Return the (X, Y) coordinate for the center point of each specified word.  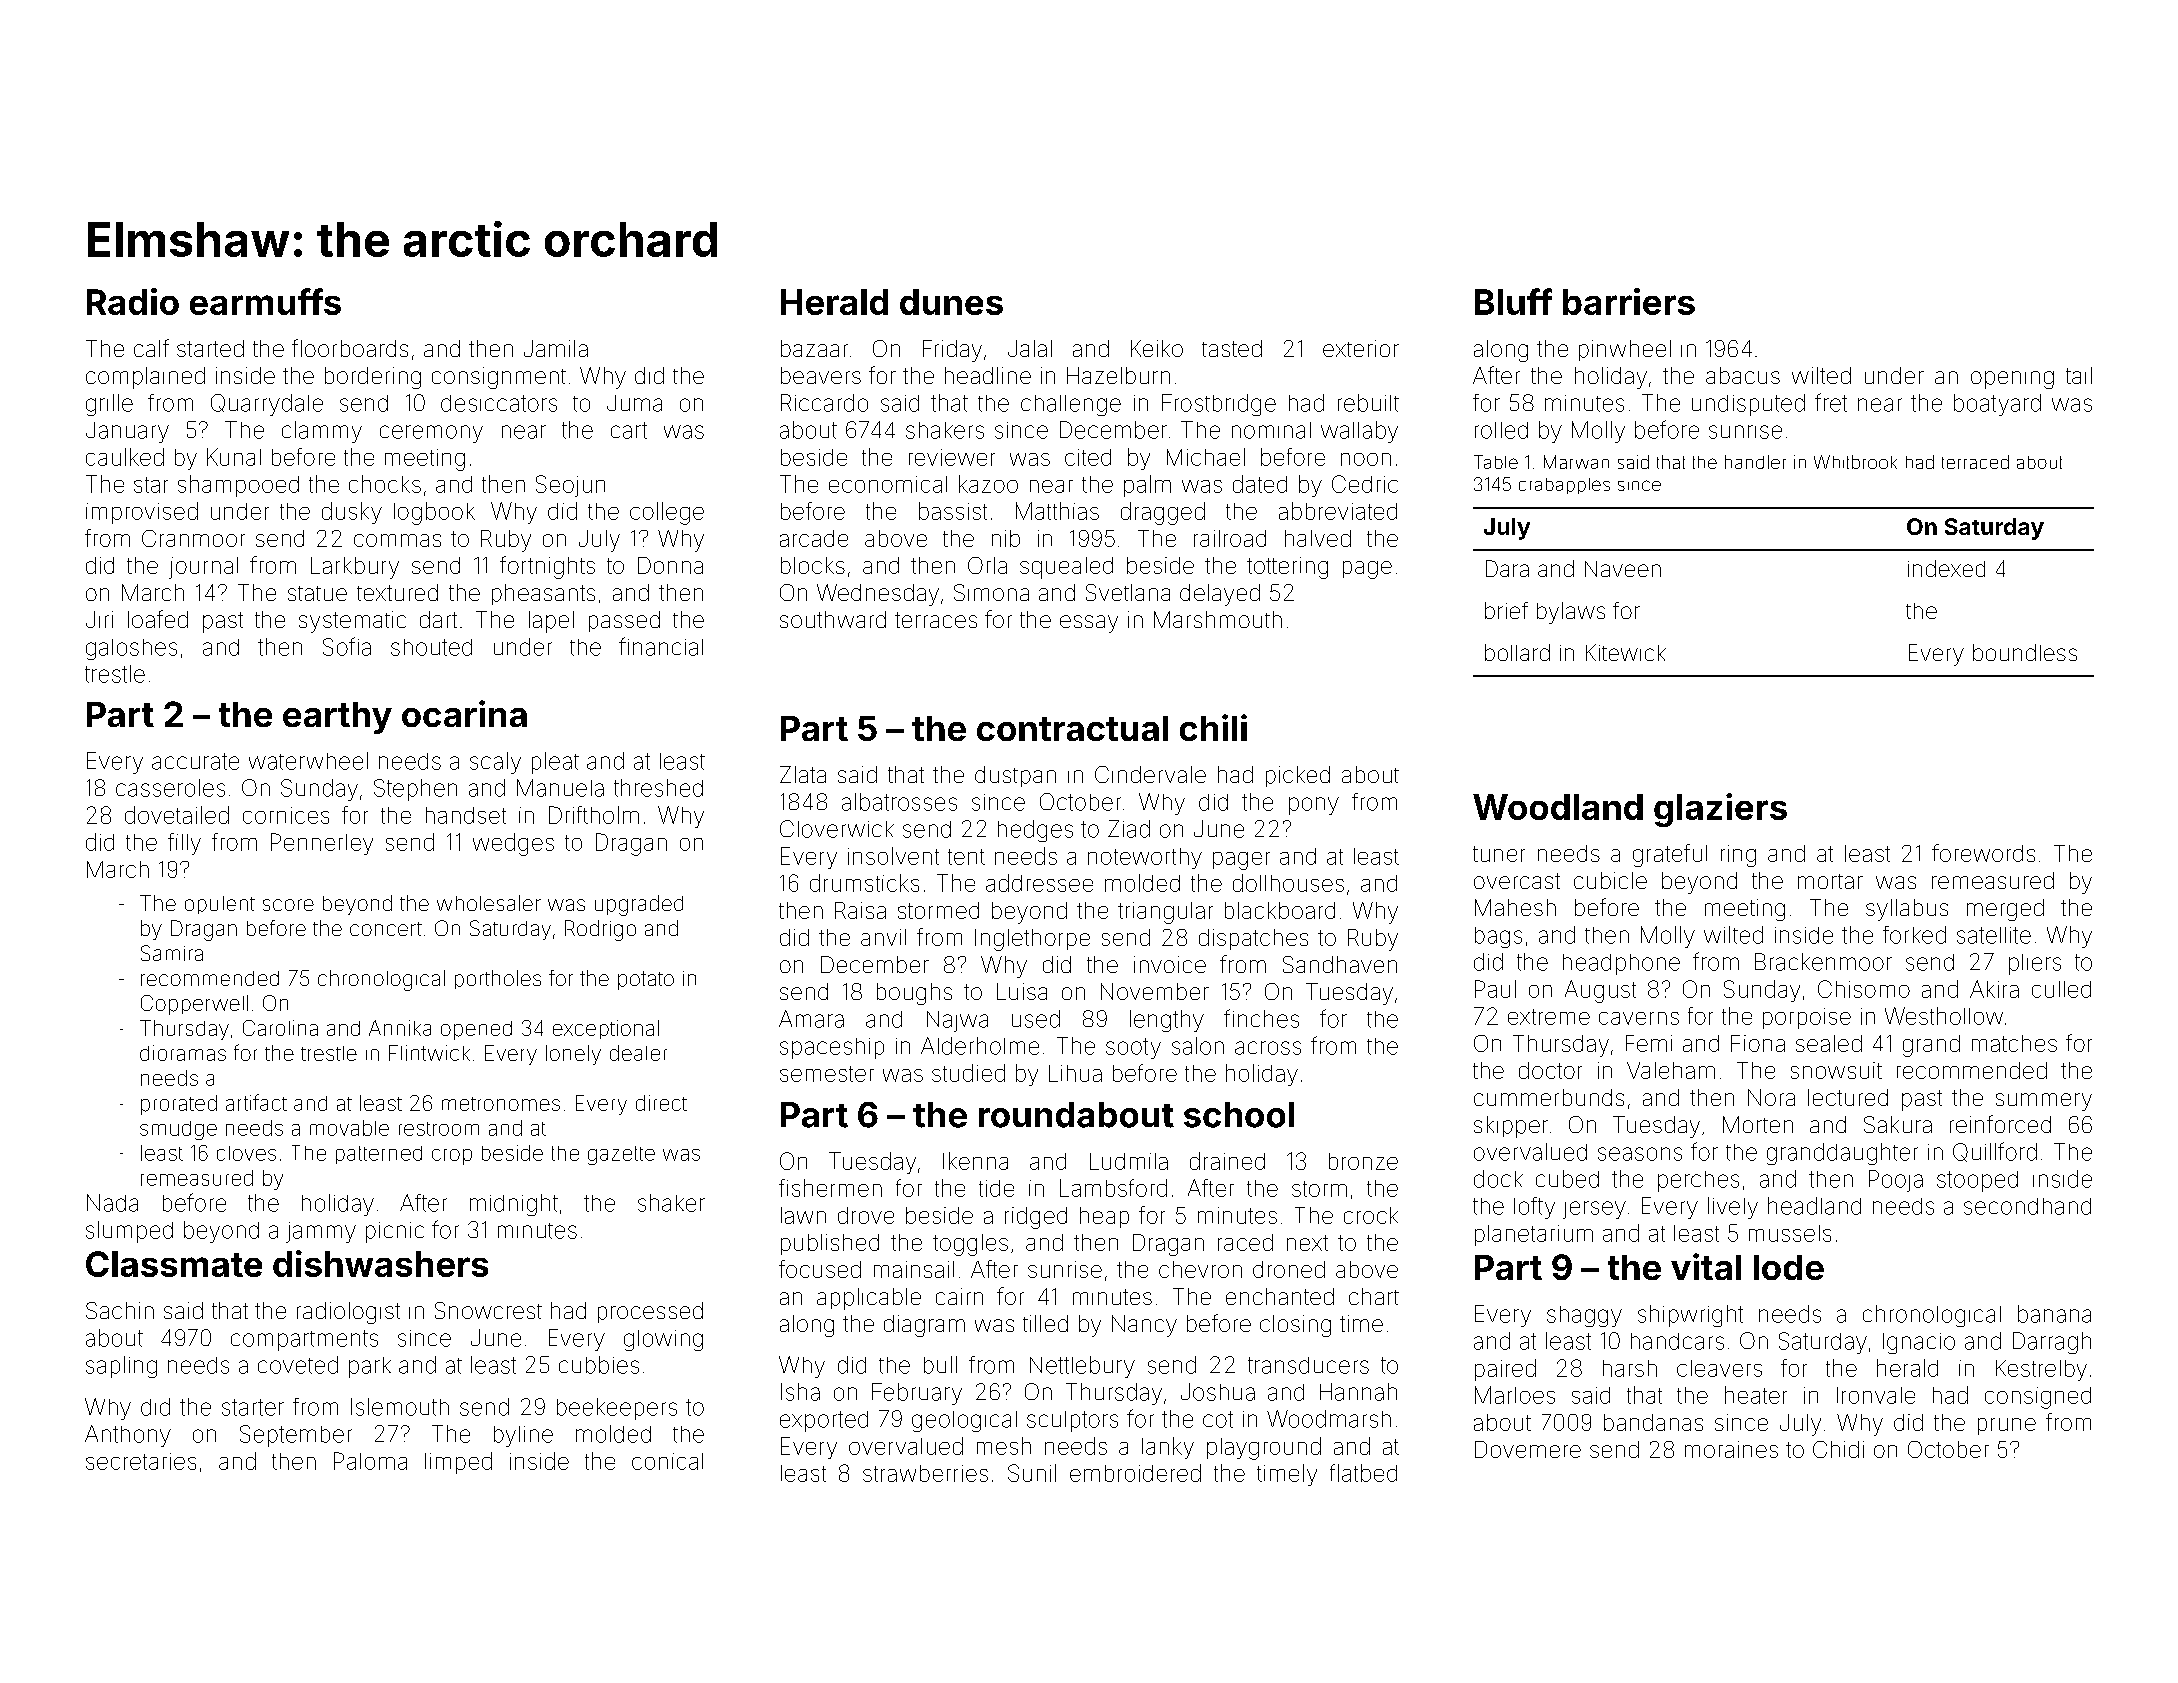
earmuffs (265, 301)
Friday (952, 351)
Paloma (370, 1461)
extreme (1549, 1017)
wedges (513, 844)
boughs (914, 994)
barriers (1629, 301)
